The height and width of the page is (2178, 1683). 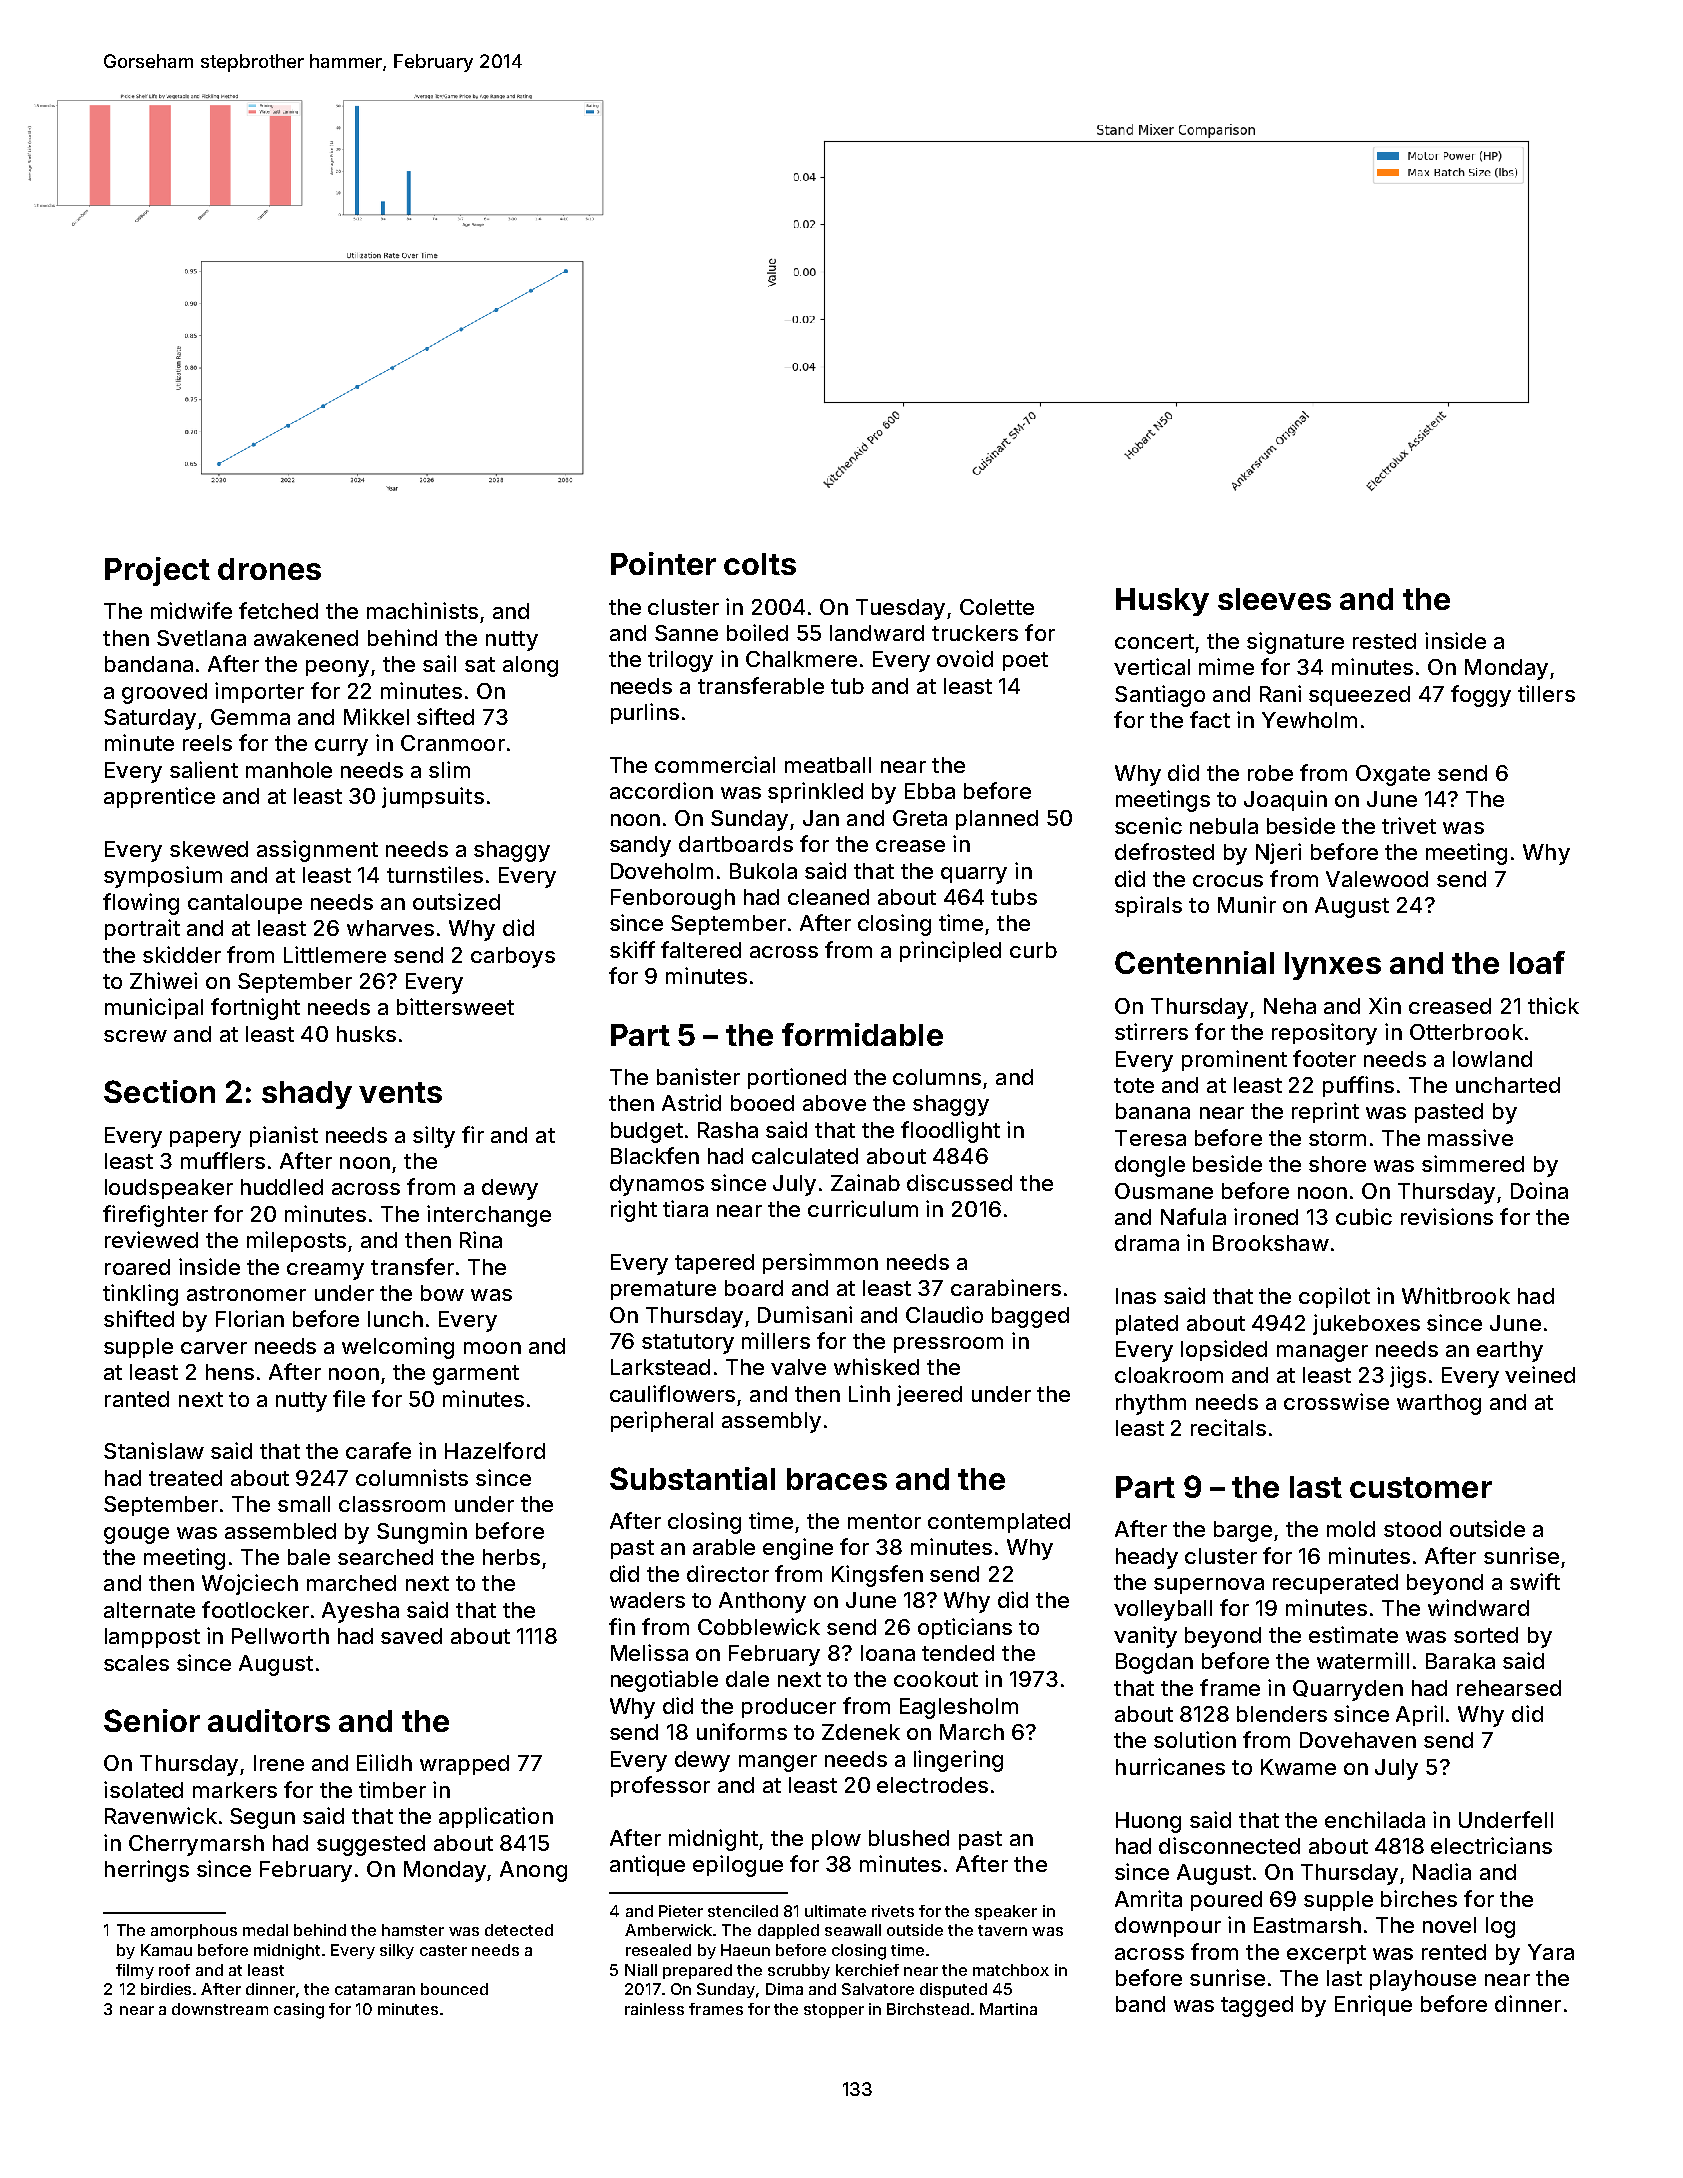 I want to click on bittersweet, so click(x=455, y=1006).
